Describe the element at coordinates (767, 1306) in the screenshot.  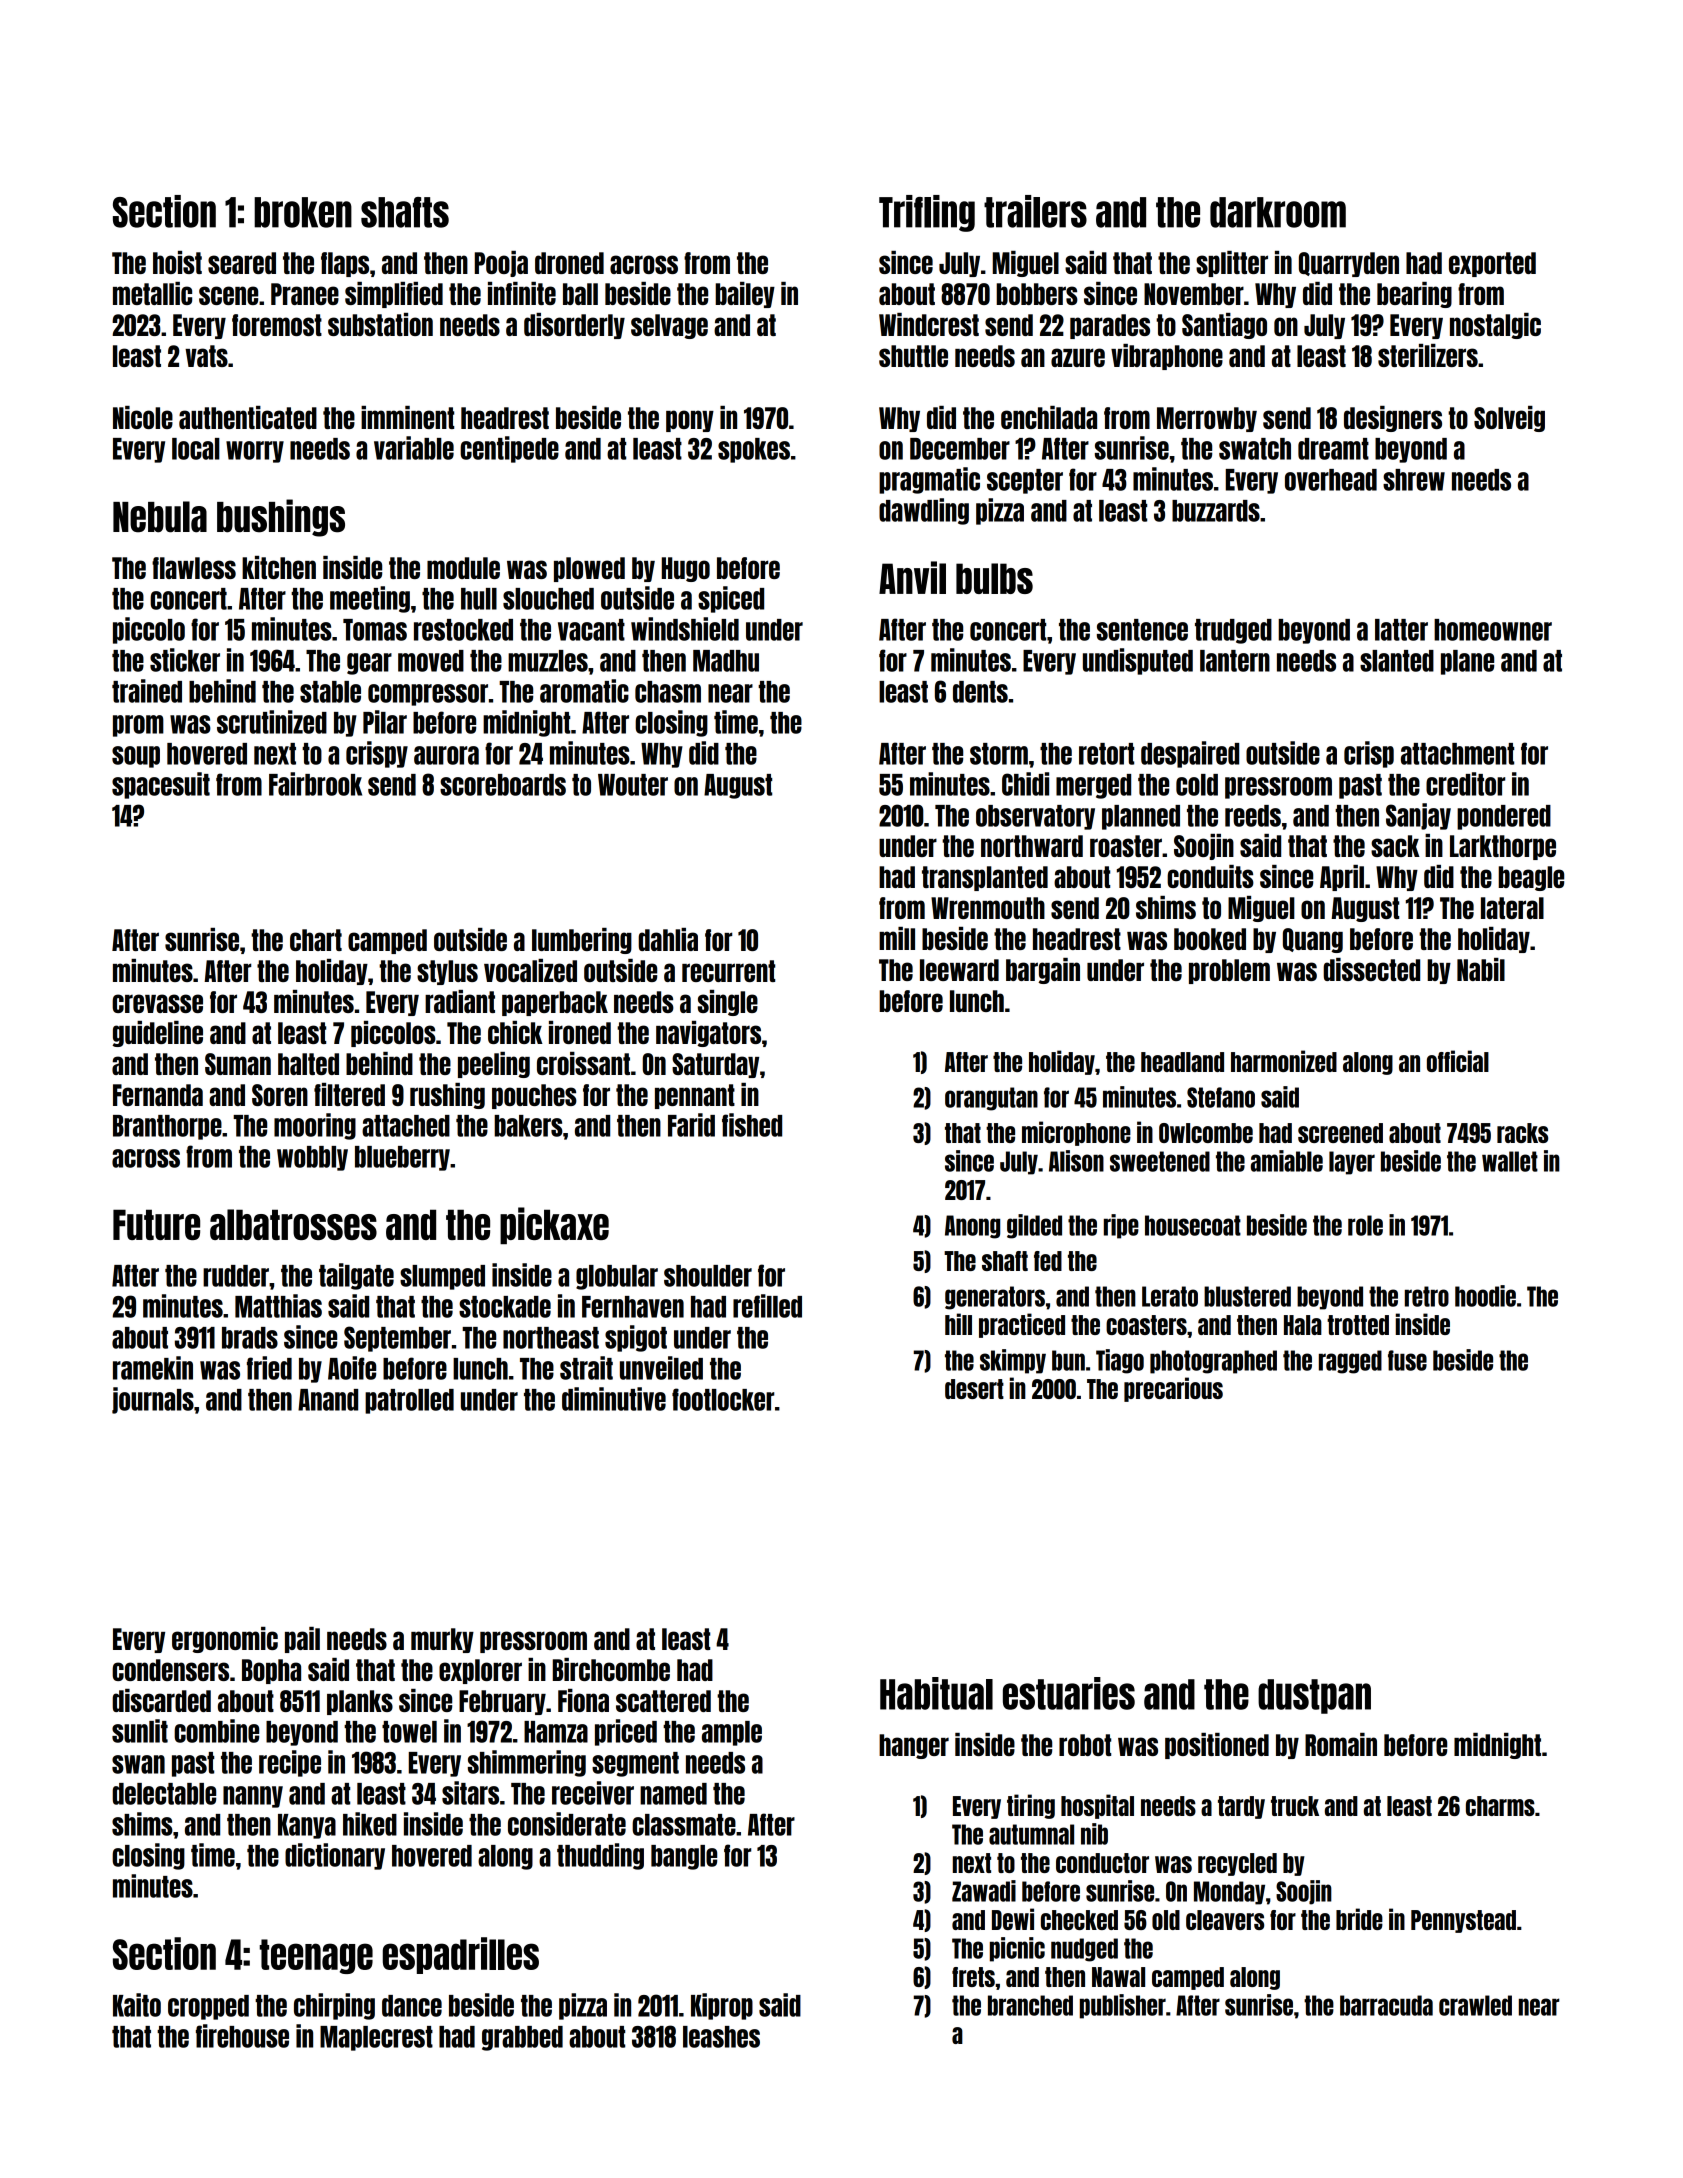
I see `refilled` at that location.
